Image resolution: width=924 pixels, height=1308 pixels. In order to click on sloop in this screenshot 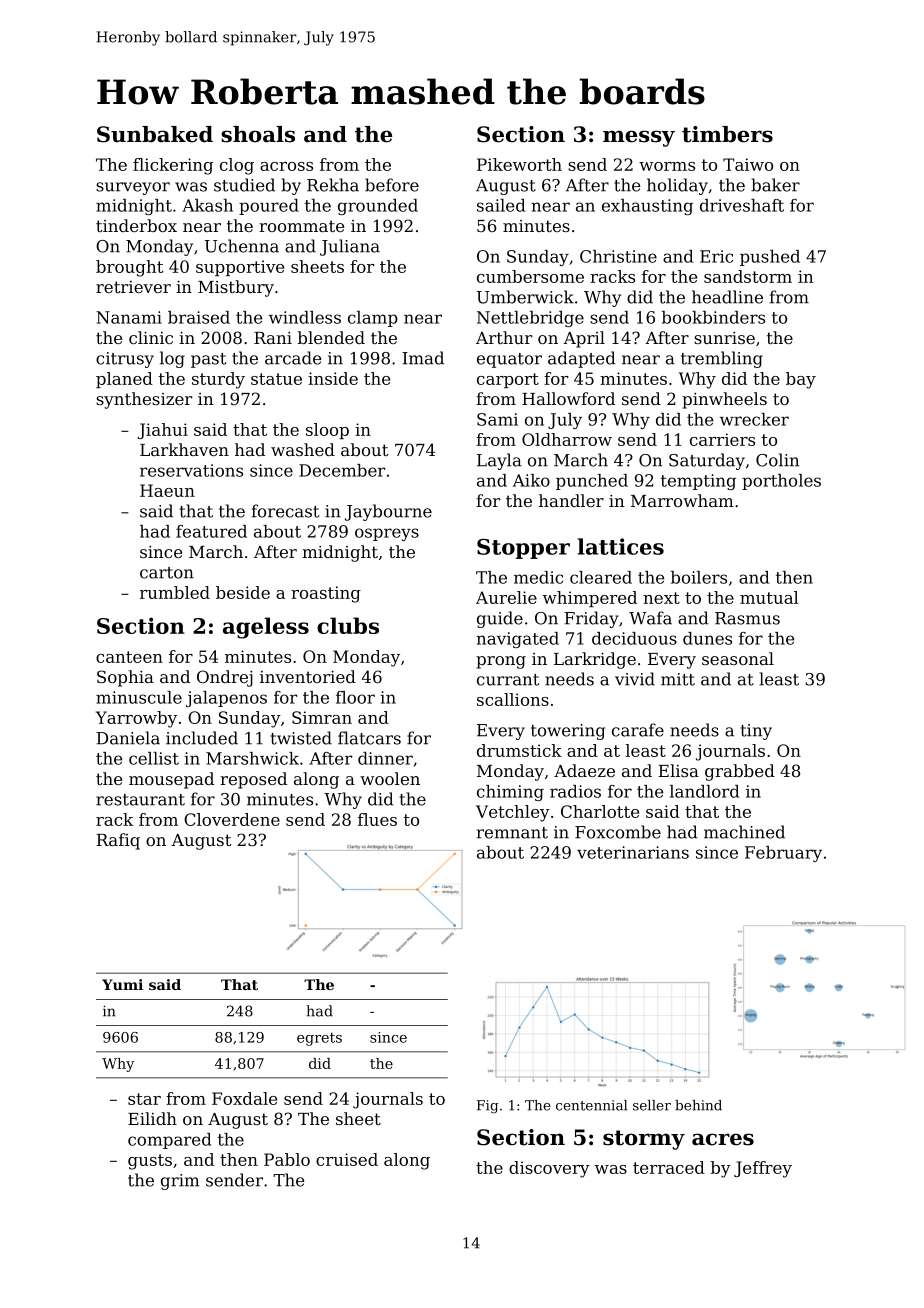, I will do `click(327, 431)`.
